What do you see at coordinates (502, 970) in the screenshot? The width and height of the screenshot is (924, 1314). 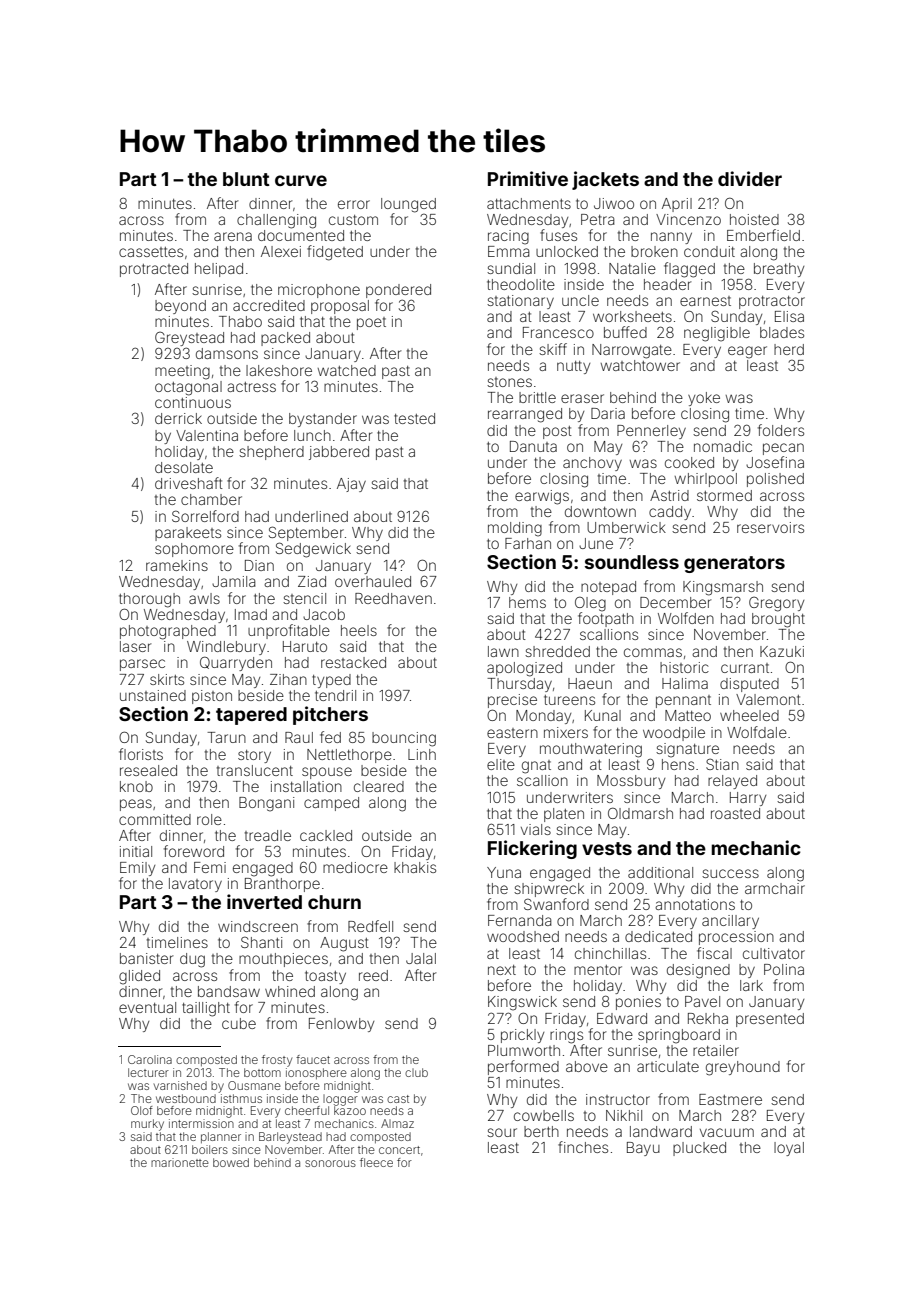 I see `next` at bounding box center [502, 970].
